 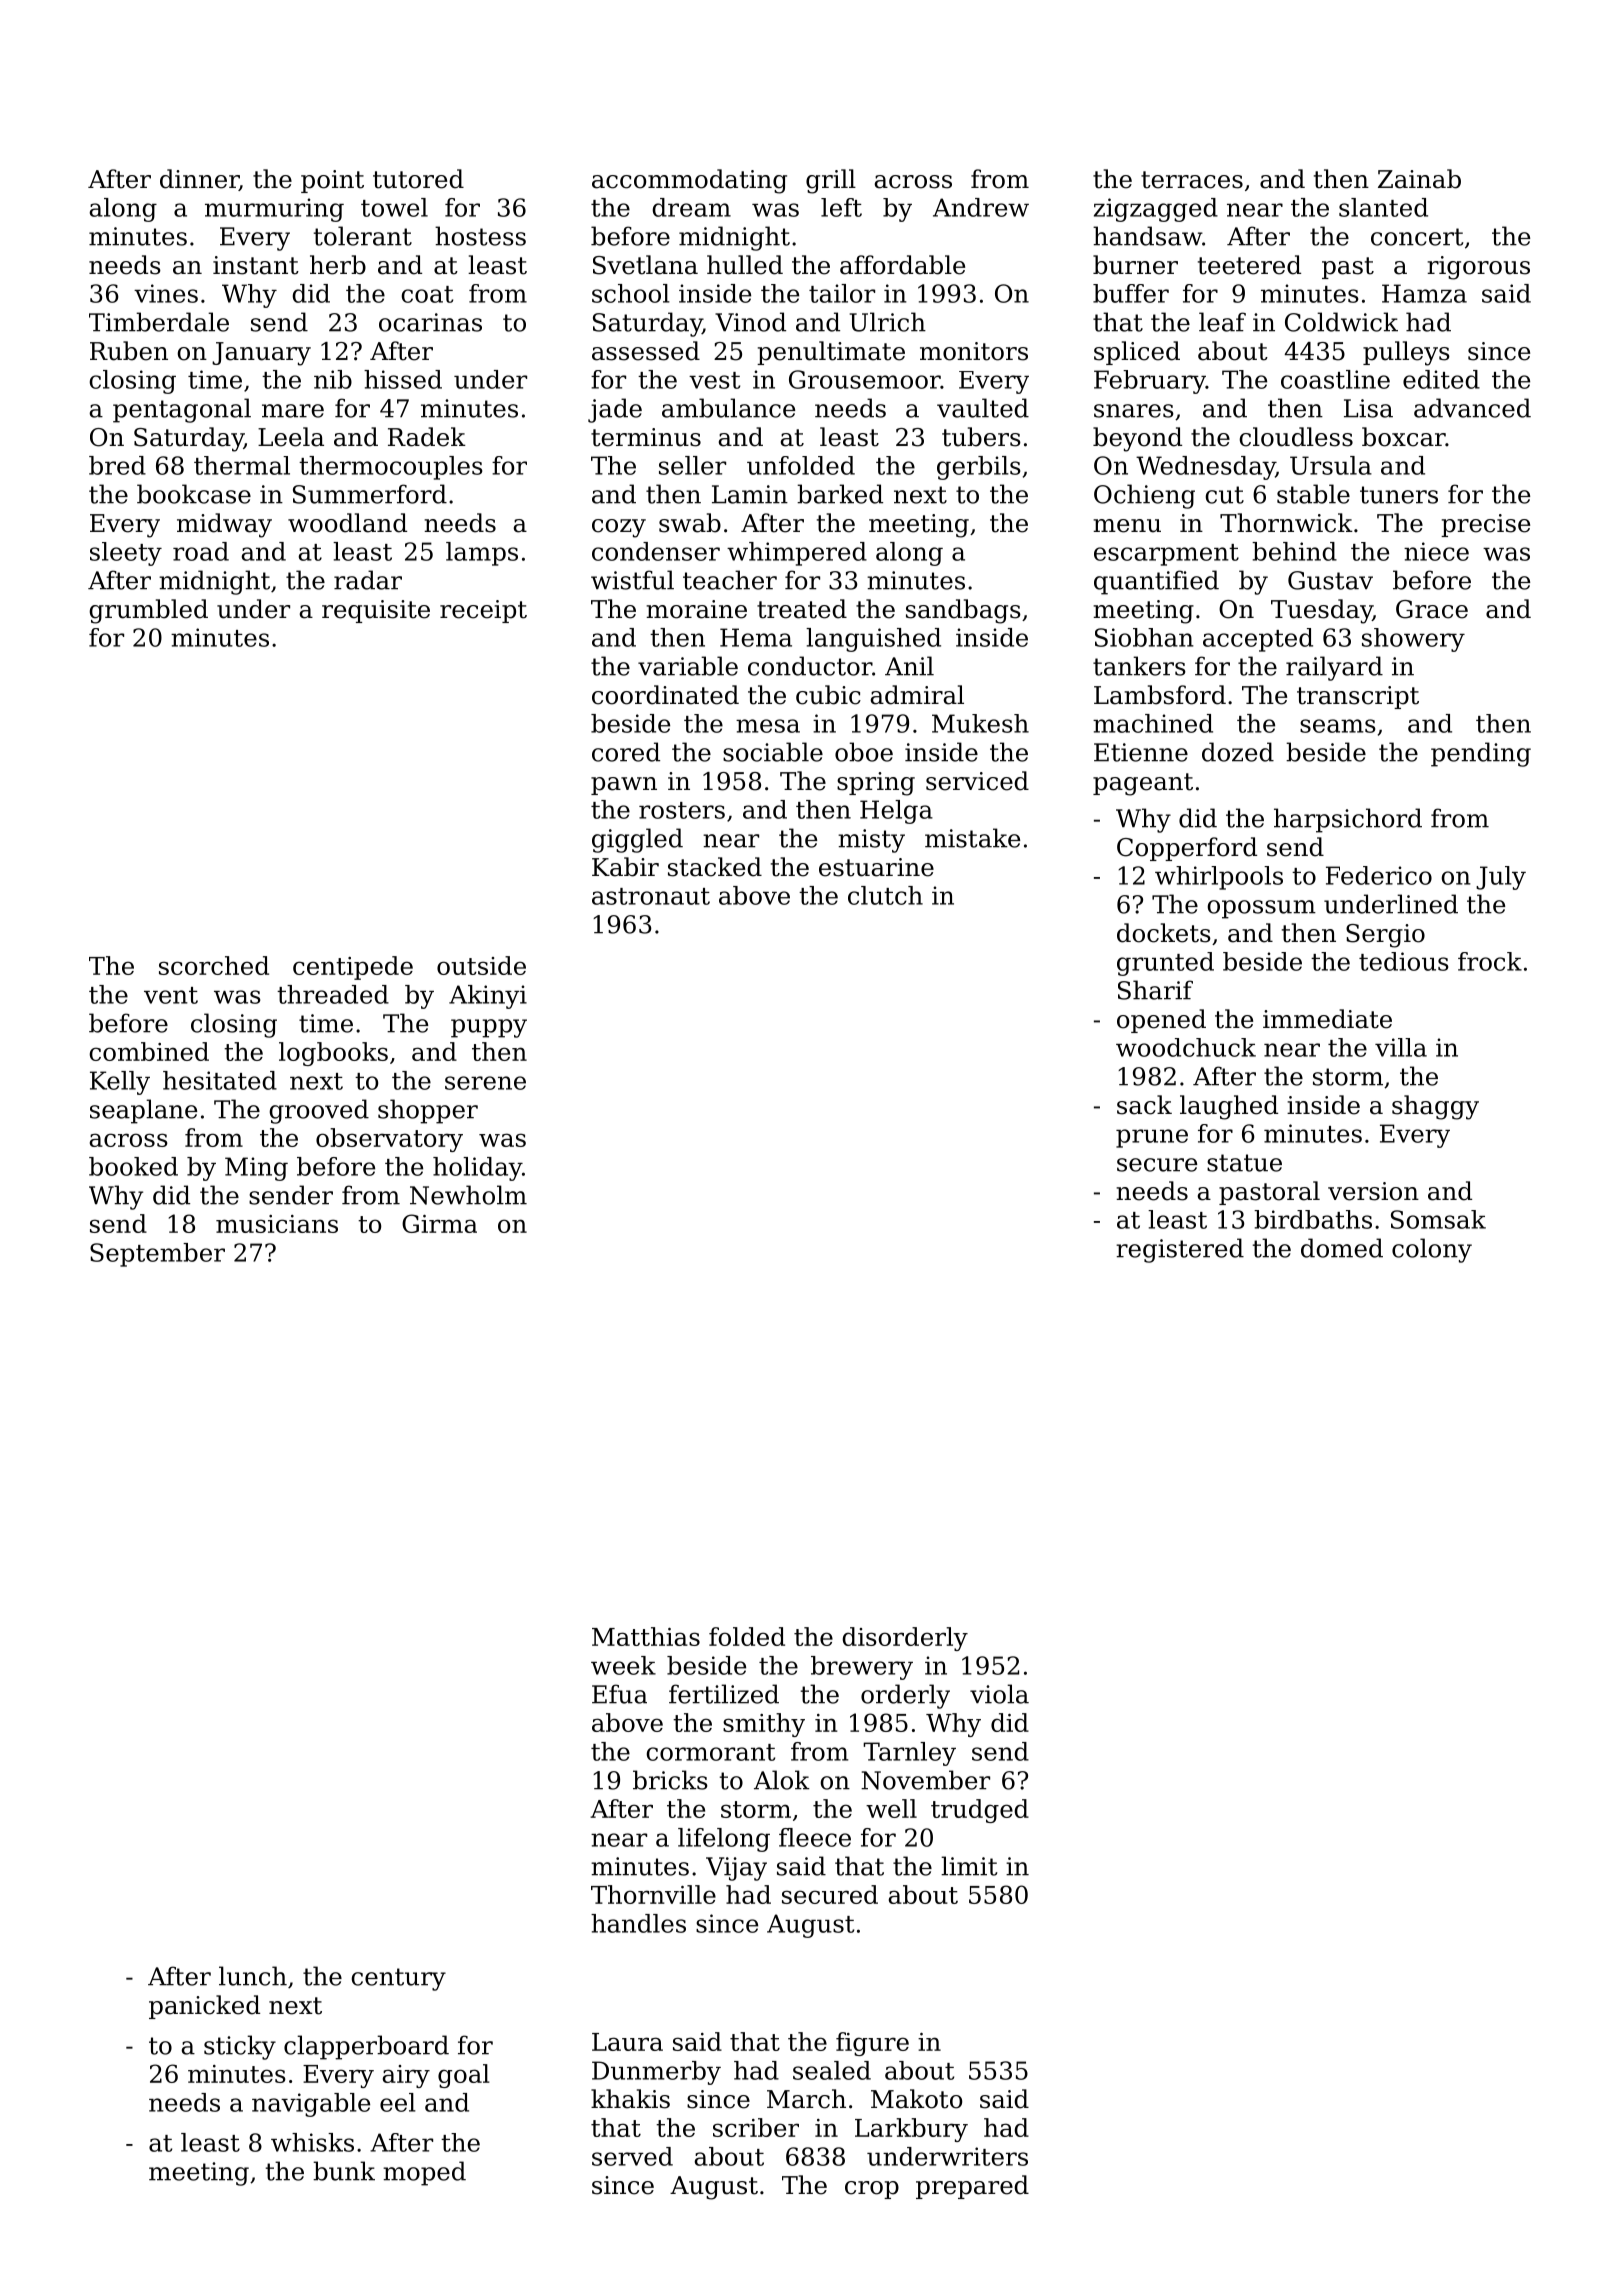 I want to click on bunk, so click(x=344, y=2171).
